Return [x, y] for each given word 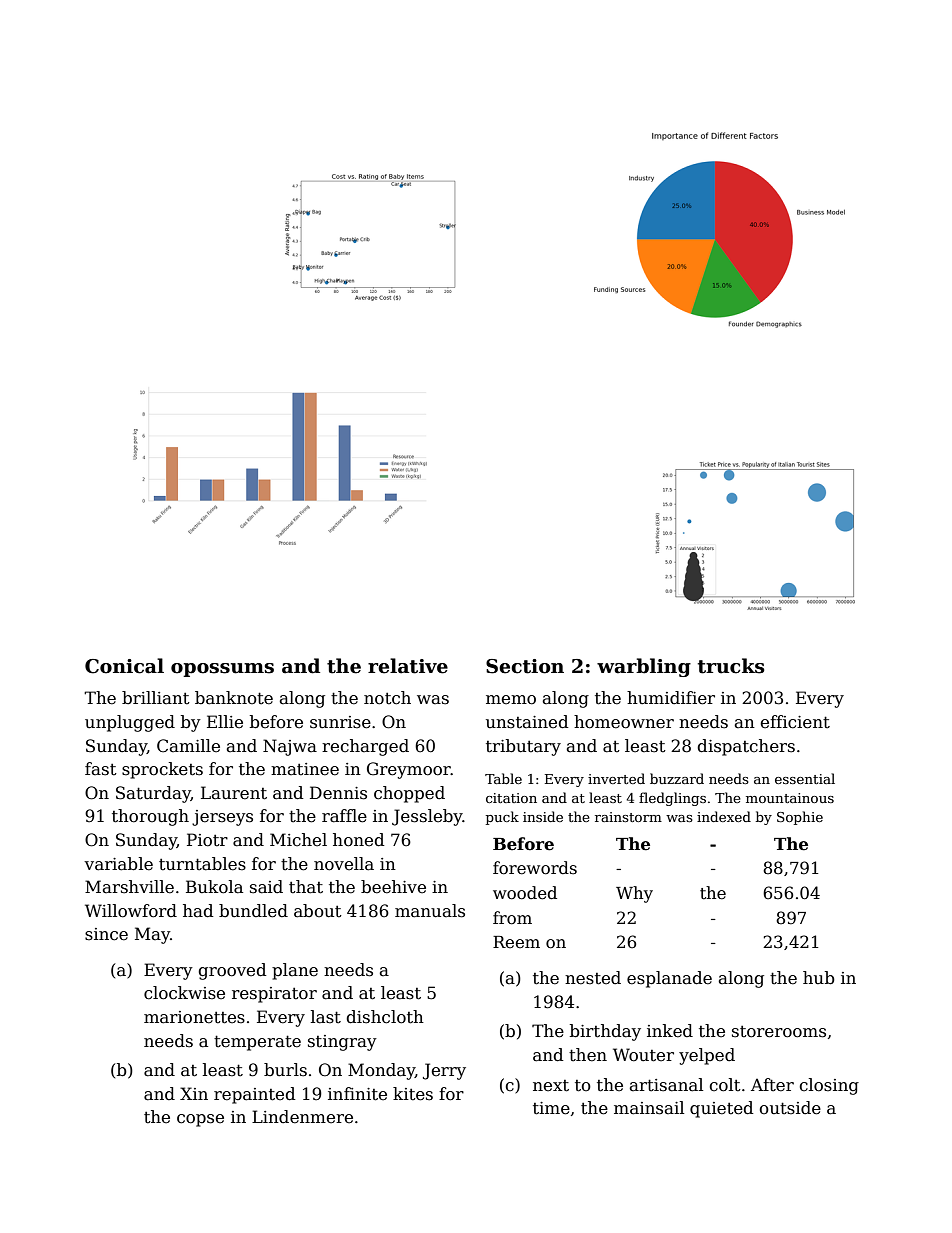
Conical [124, 666]
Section [525, 666]
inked [670, 1031]
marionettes [194, 1017]
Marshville [129, 887]
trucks [731, 666]
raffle [344, 816]
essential [805, 778]
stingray [342, 1043]
